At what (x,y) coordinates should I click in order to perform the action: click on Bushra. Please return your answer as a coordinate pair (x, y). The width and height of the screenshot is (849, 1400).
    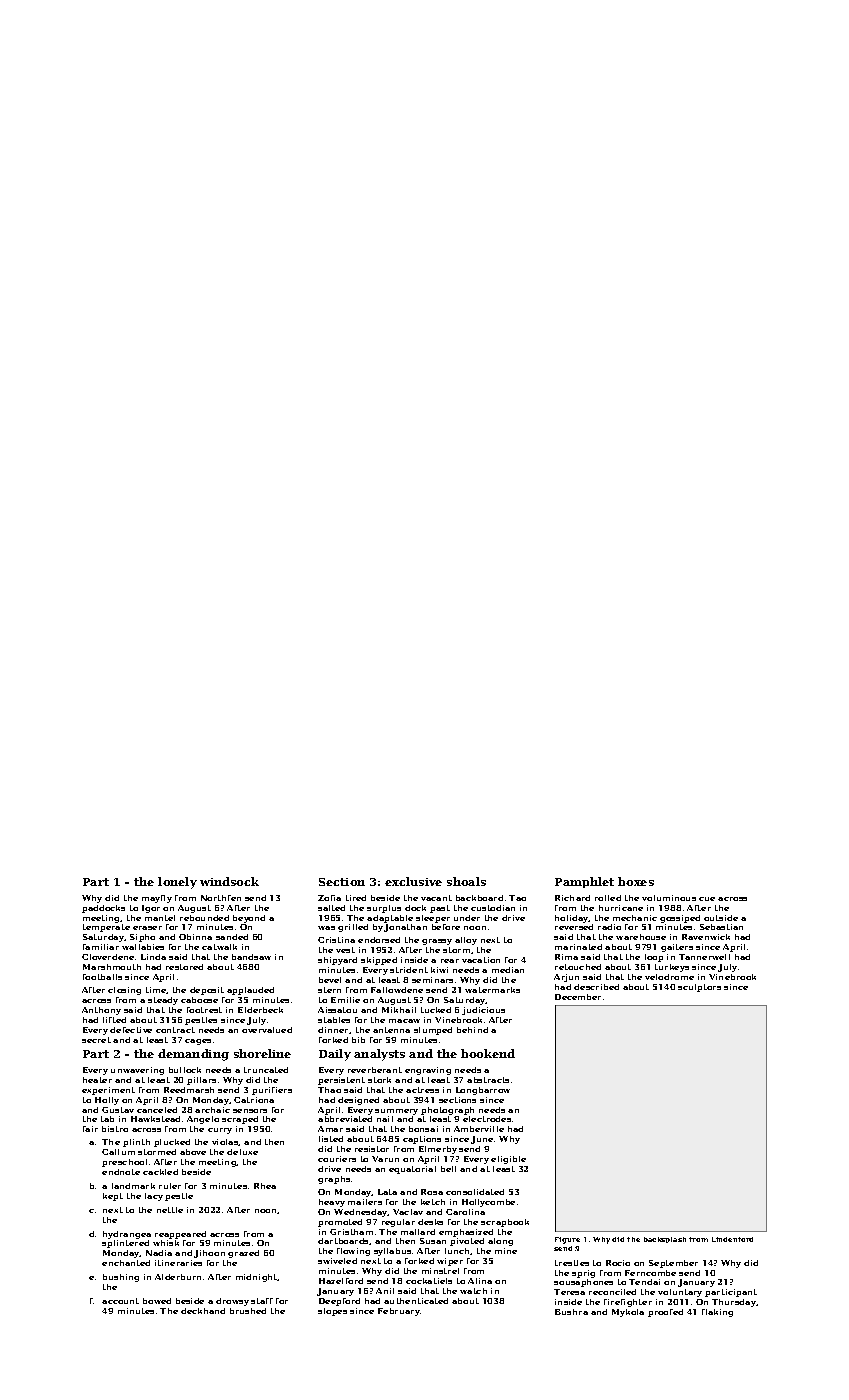
    Looking at the image, I should click on (571, 1312).
